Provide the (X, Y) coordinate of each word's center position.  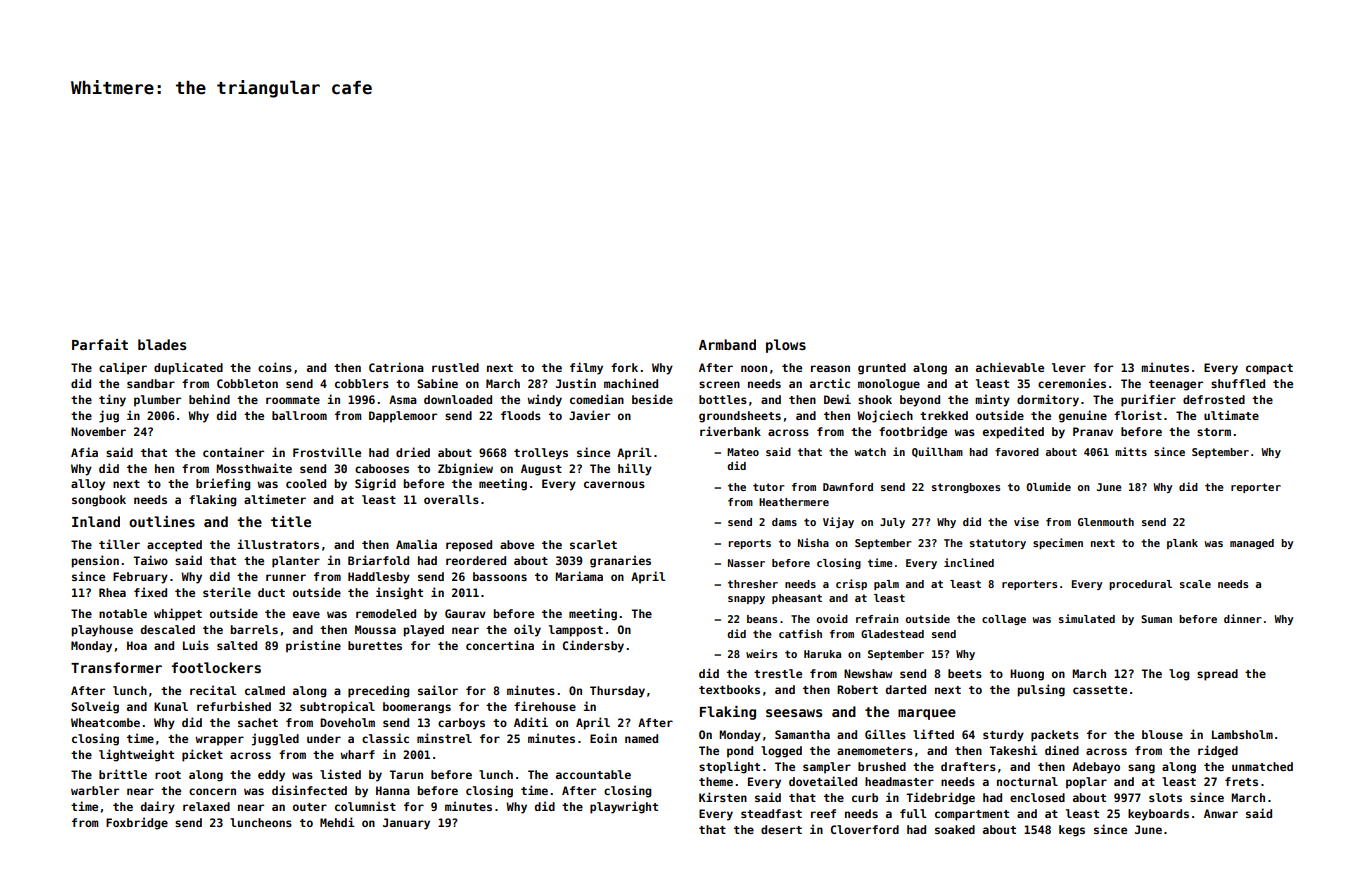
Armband (727, 344)
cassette (1100, 690)
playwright (624, 807)
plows (786, 346)
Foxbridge (137, 823)
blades (162, 344)
